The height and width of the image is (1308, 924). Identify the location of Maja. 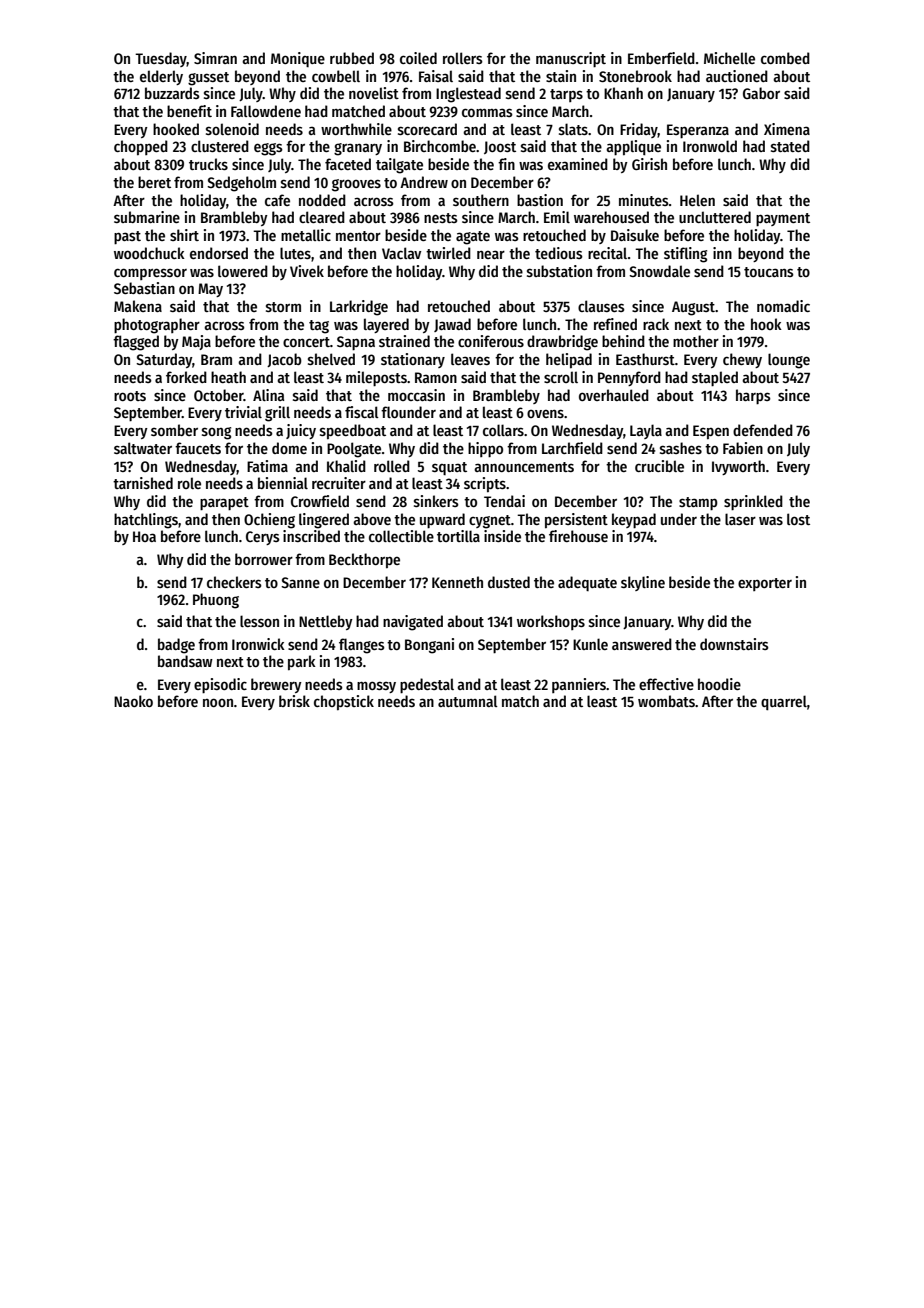
(196, 342).
